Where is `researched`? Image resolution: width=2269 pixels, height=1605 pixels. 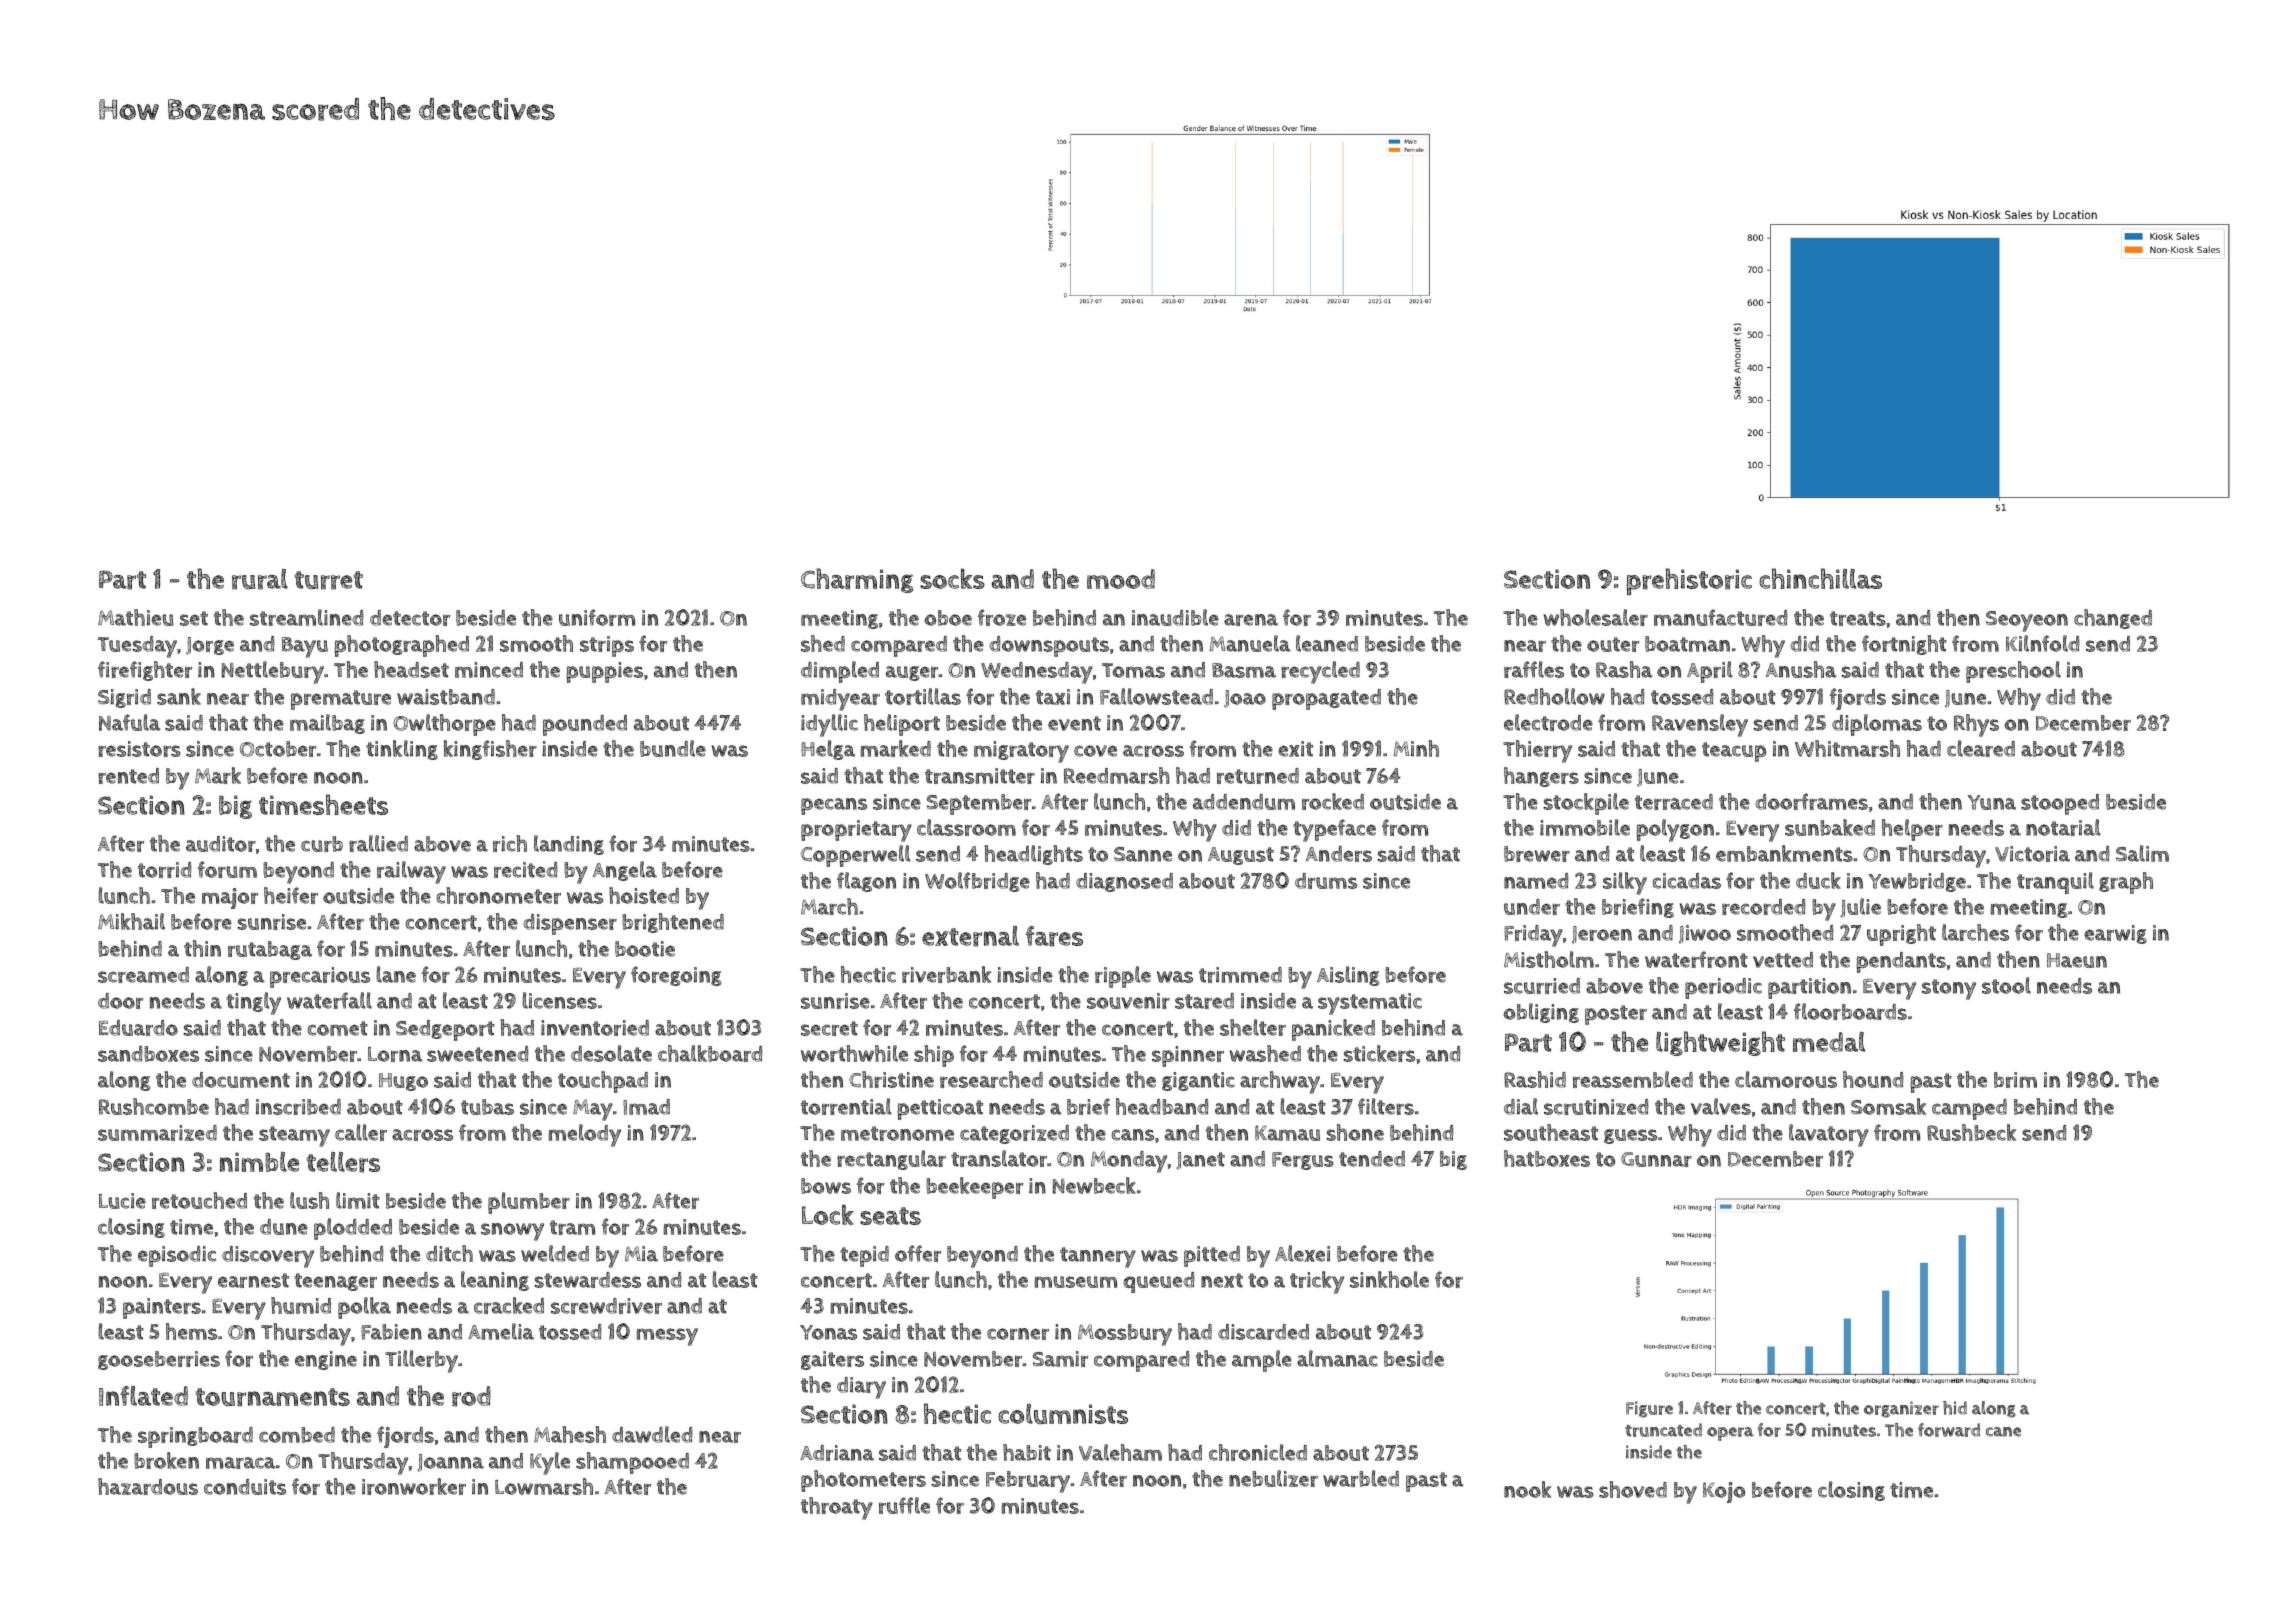 researched is located at coordinates (991, 1079).
